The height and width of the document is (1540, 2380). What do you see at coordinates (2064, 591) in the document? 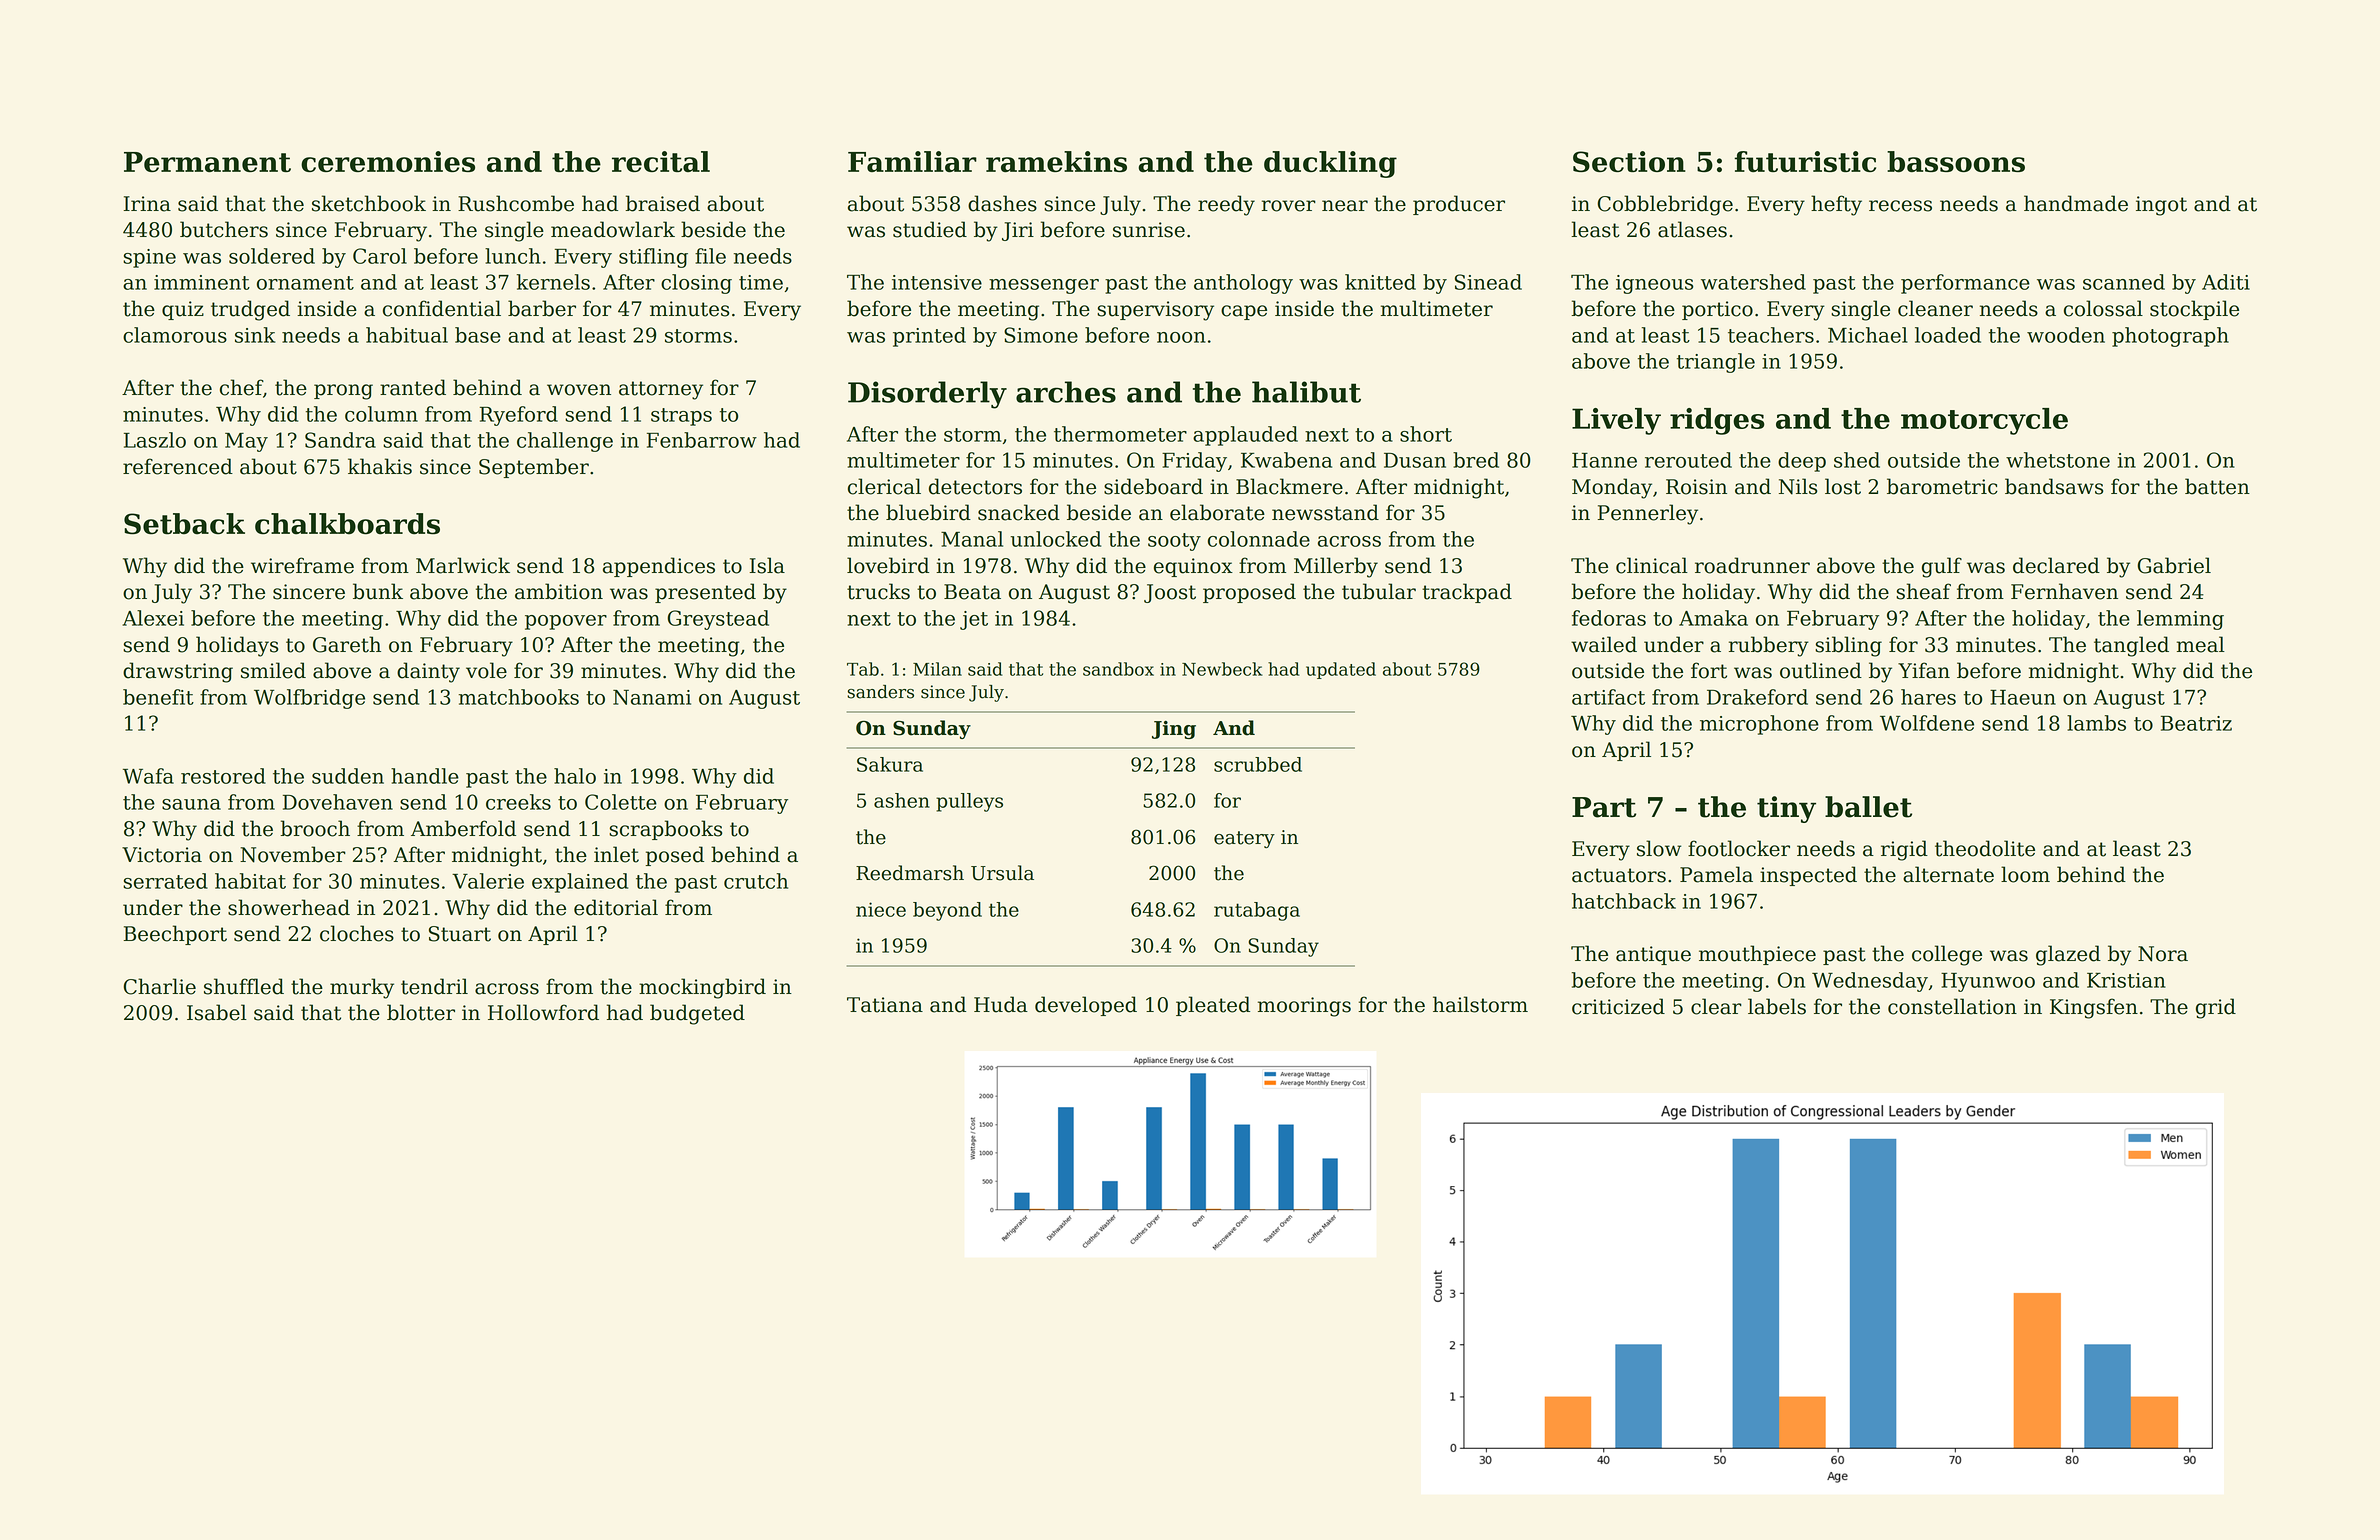
I see `Fernhaven` at bounding box center [2064, 591].
